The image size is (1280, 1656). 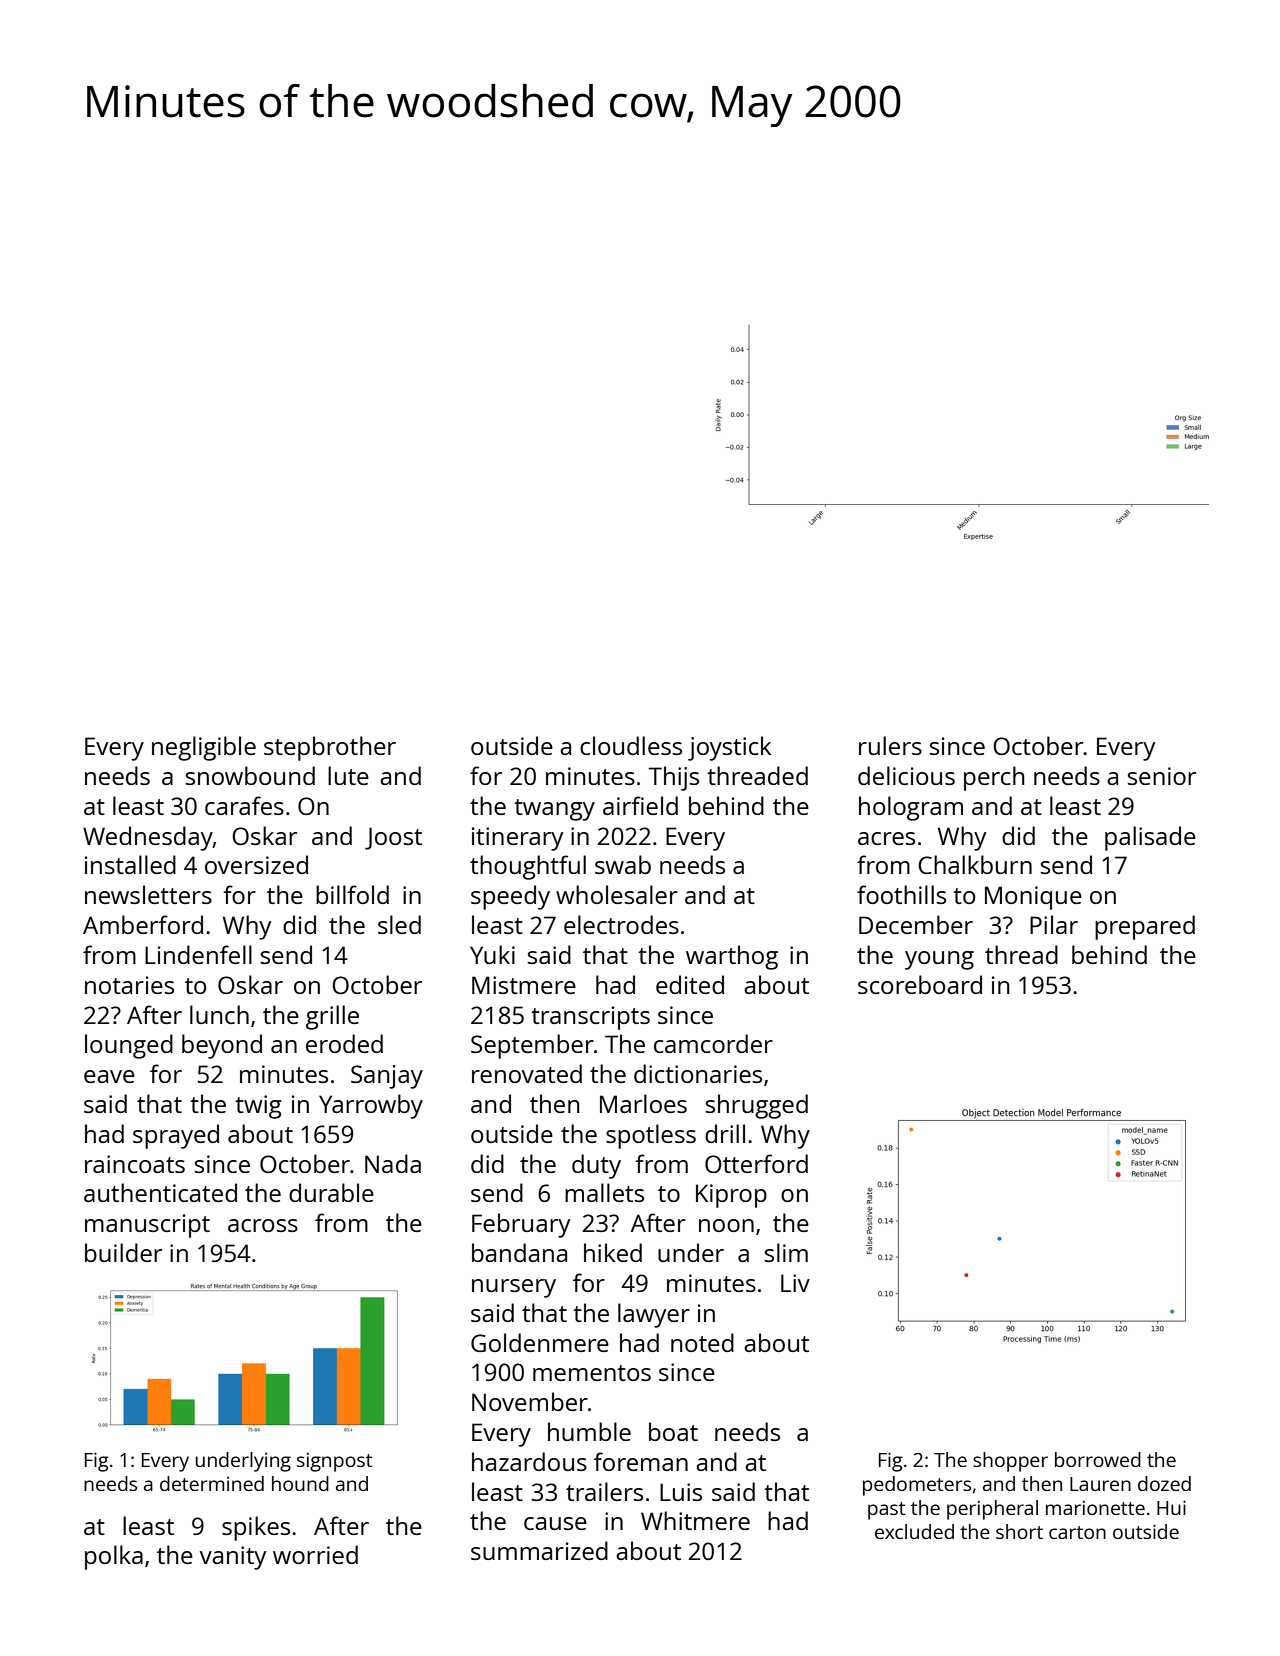 I want to click on Sanjay, so click(x=387, y=1077).
